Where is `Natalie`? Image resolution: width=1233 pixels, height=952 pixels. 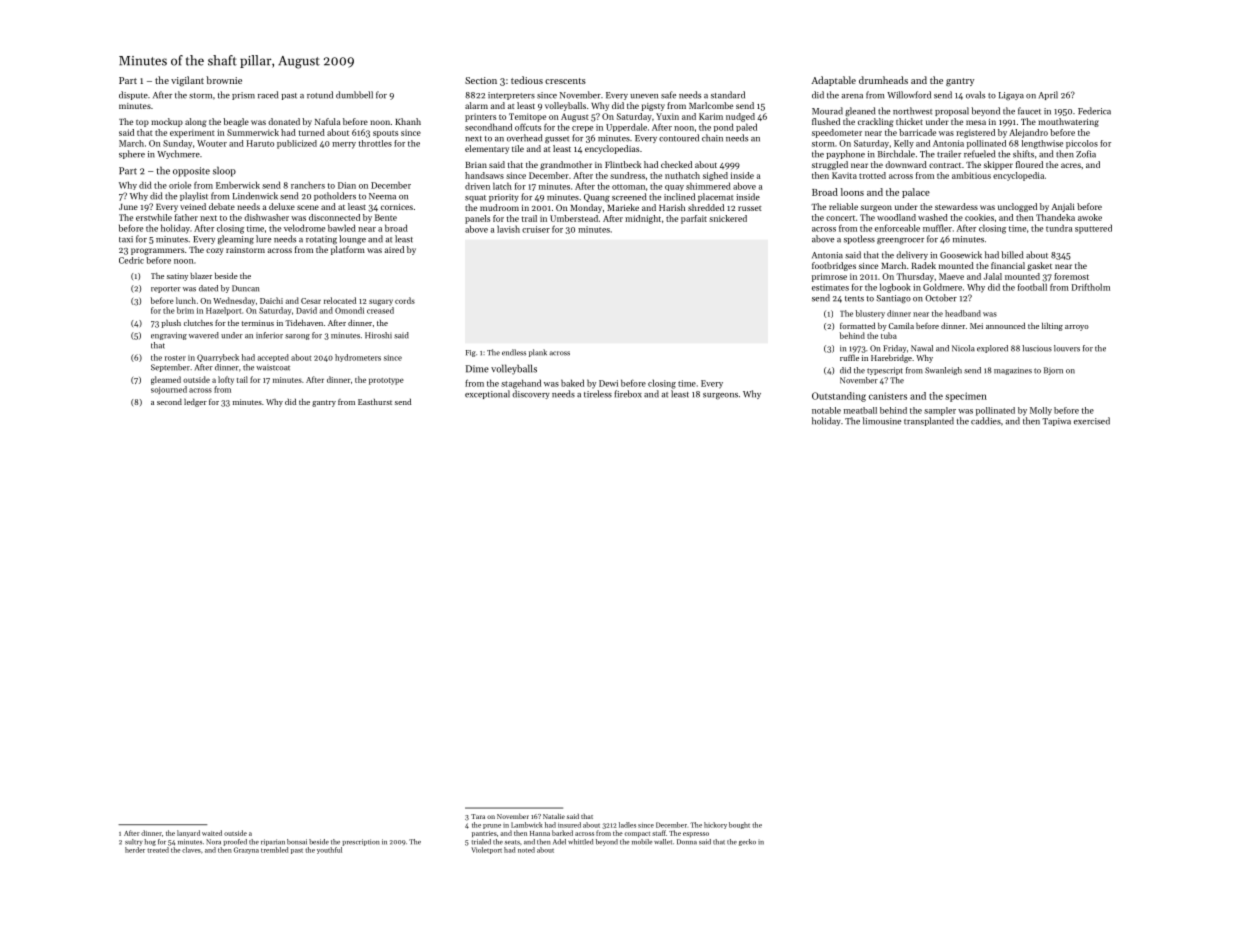
Natalie is located at coordinates (554, 816).
